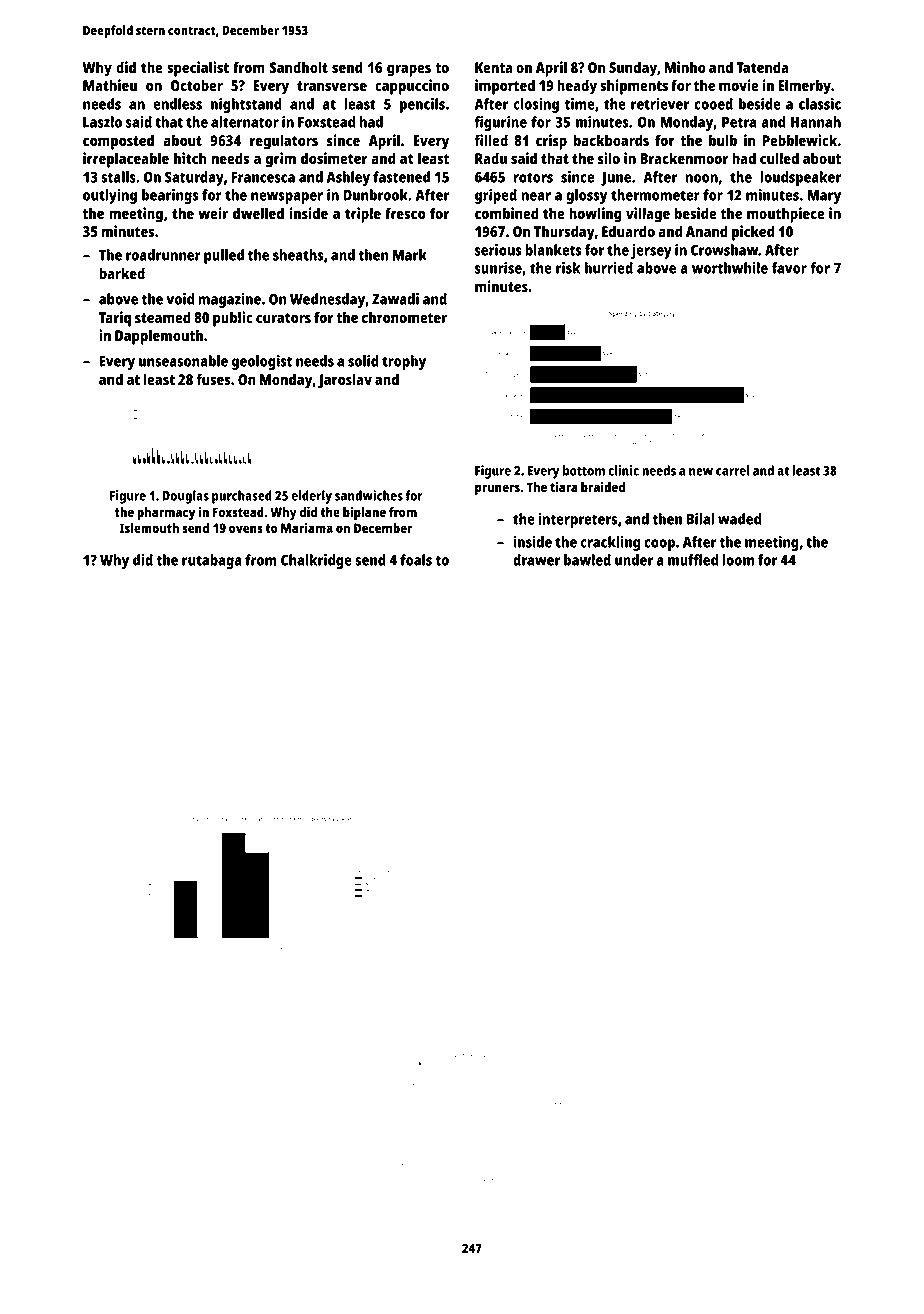 This document has width=924, height=1314. What do you see at coordinates (412, 87) in the document?
I see `cappuccino` at bounding box center [412, 87].
